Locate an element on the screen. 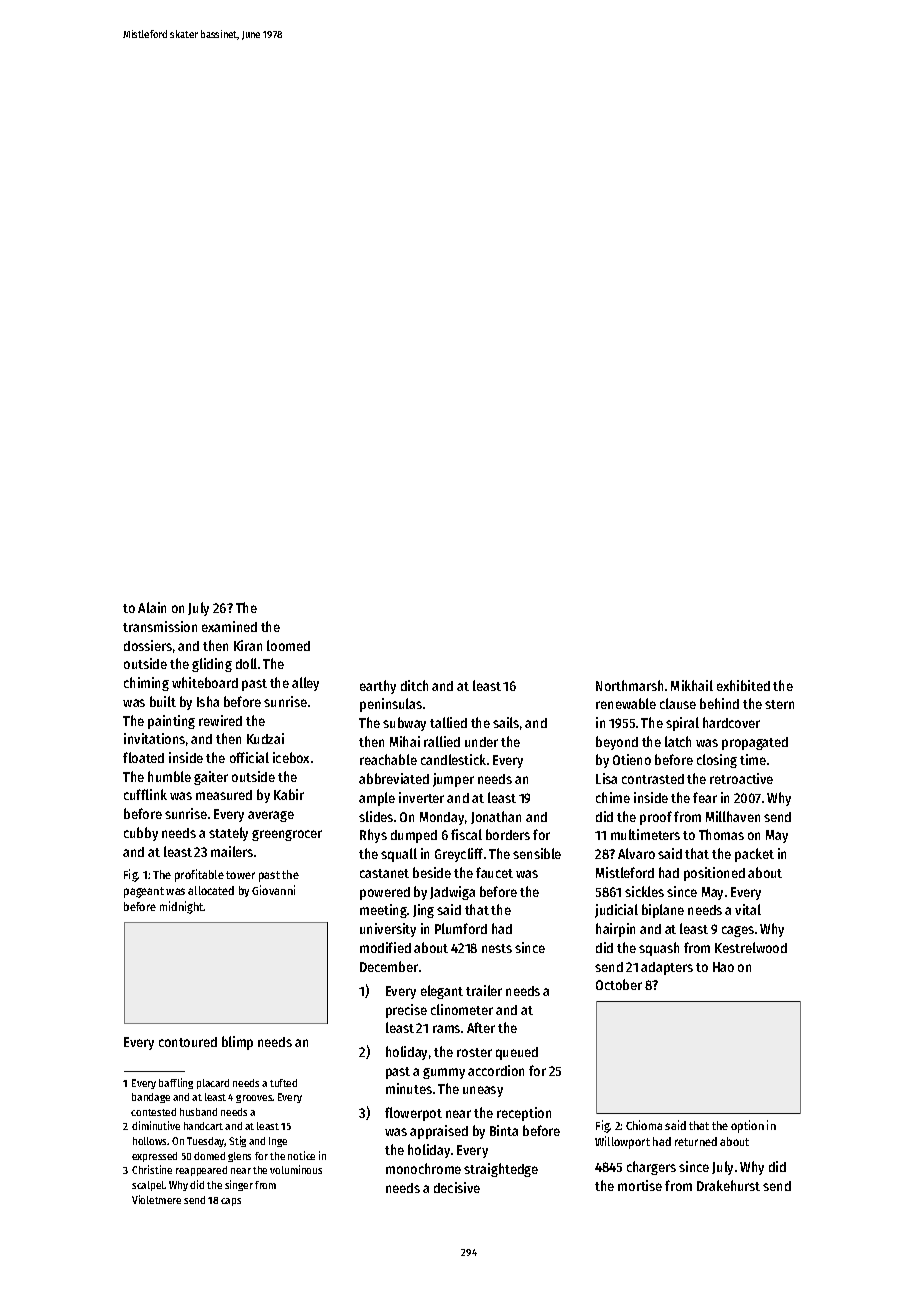  retroactive is located at coordinates (741, 778).
